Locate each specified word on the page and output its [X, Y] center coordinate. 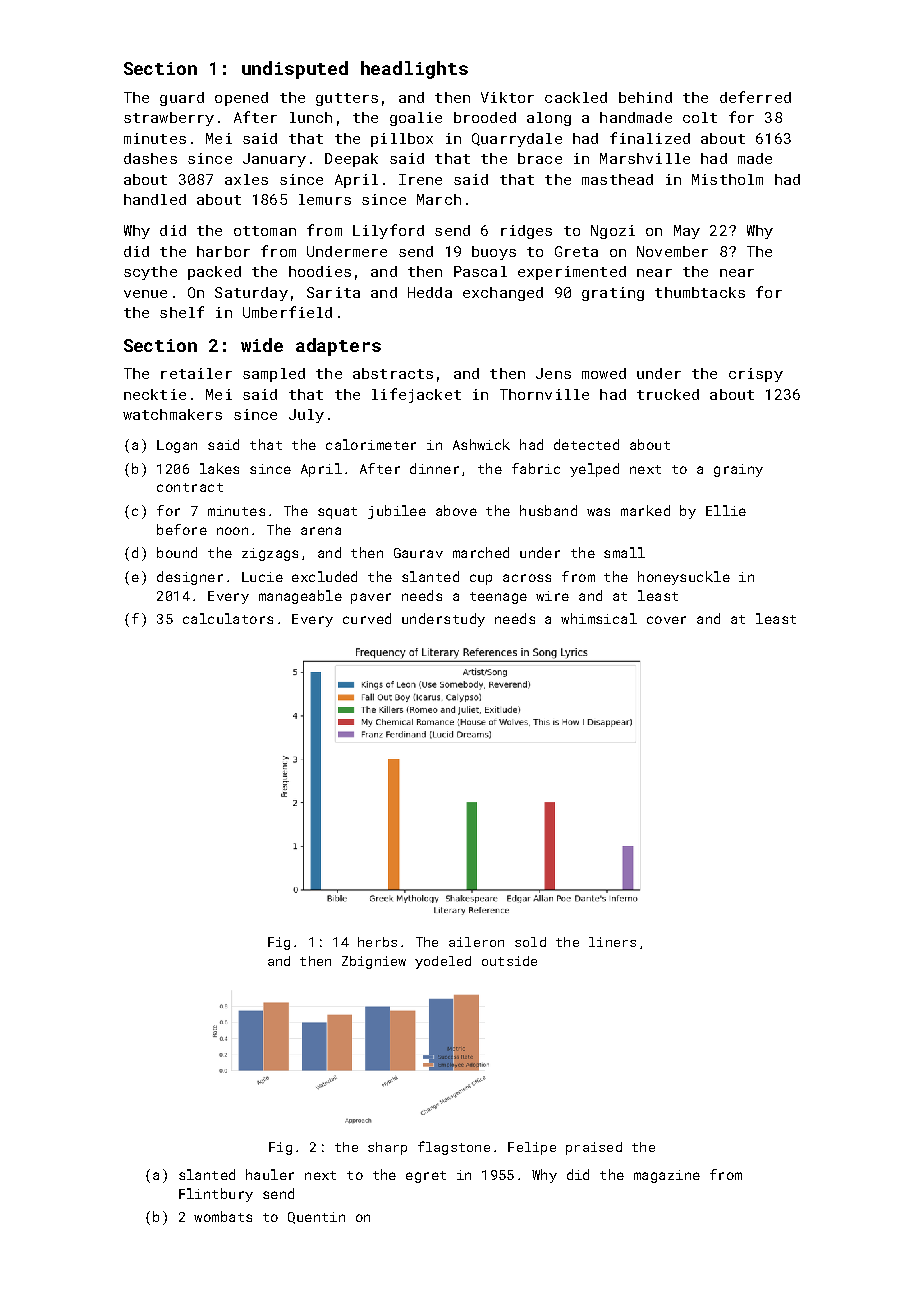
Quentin [316, 1218]
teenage [498, 598]
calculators [228, 618]
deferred [755, 97]
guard [182, 99]
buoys [494, 253]
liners [612, 942]
